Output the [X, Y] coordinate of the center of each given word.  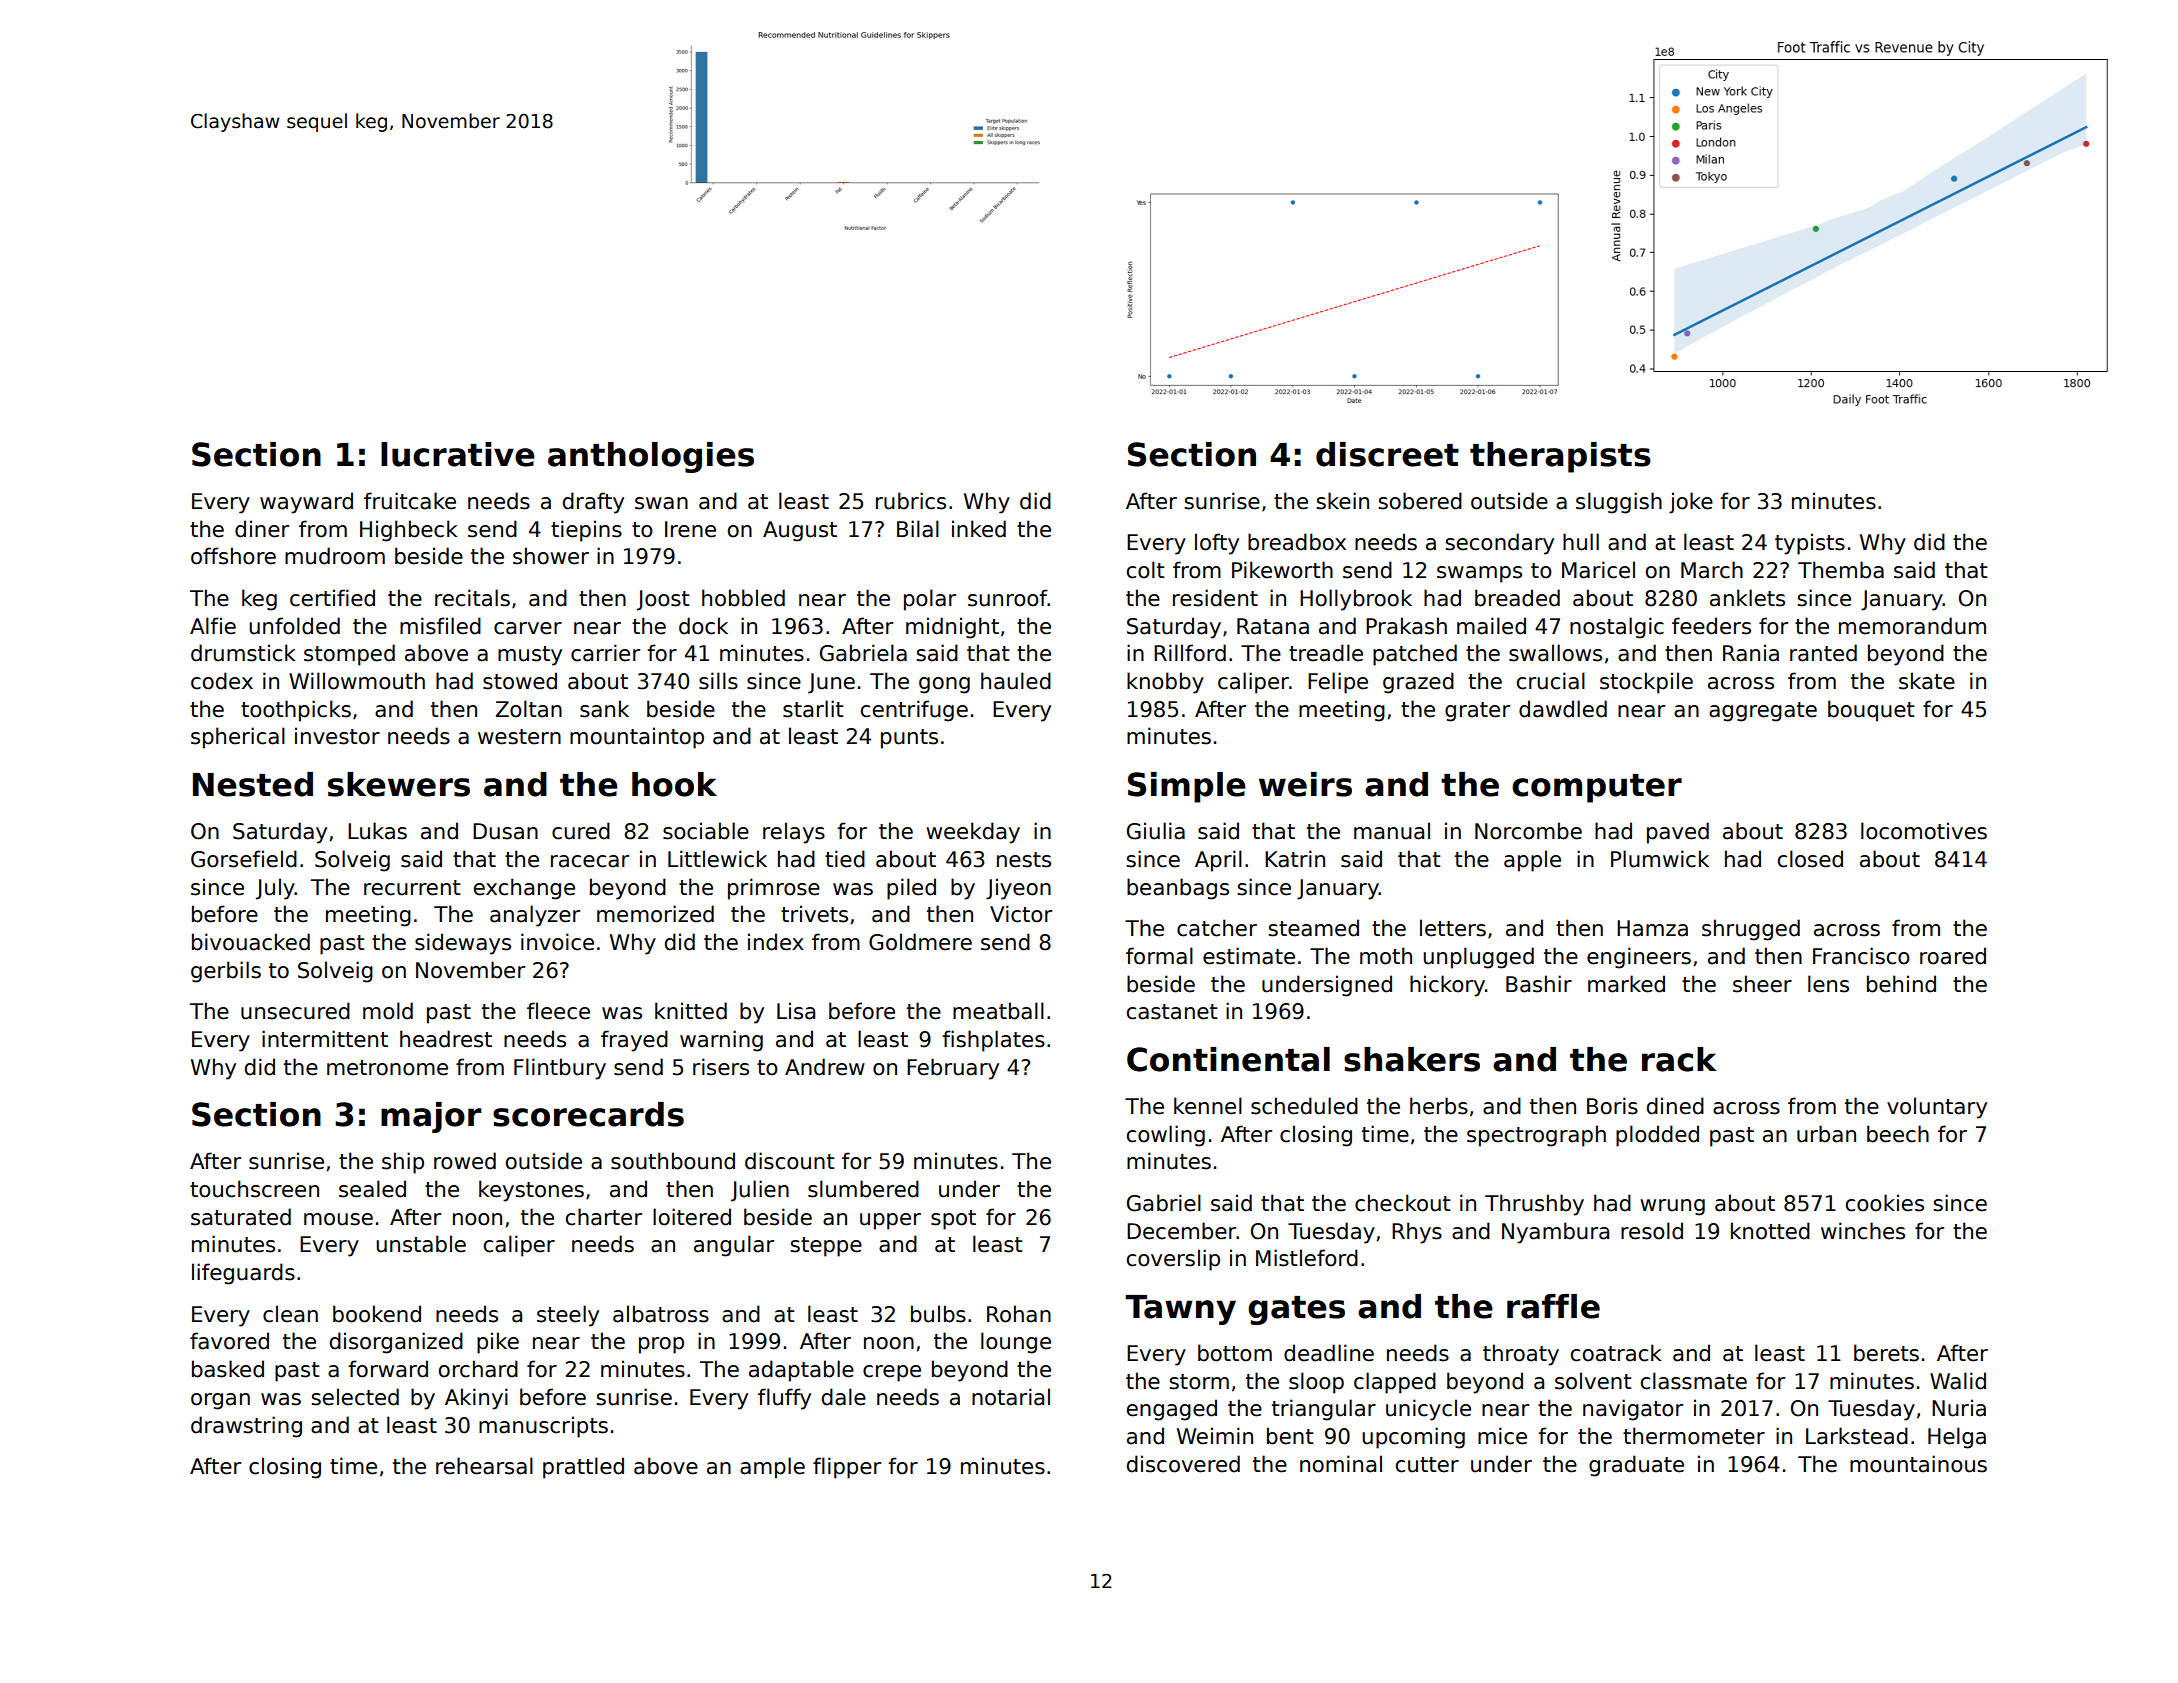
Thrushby [1534, 1205]
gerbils [226, 972]
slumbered [863, 1189]
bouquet [1871, 711]
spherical [238, 738]
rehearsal [484, 1466]
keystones [531, 1191]
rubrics [911, 501]
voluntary [1937, 1108]
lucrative [458, 454]
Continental [1228, 1059]
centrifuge [914, 711]
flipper [847, 1468]
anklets [1747, 598]
